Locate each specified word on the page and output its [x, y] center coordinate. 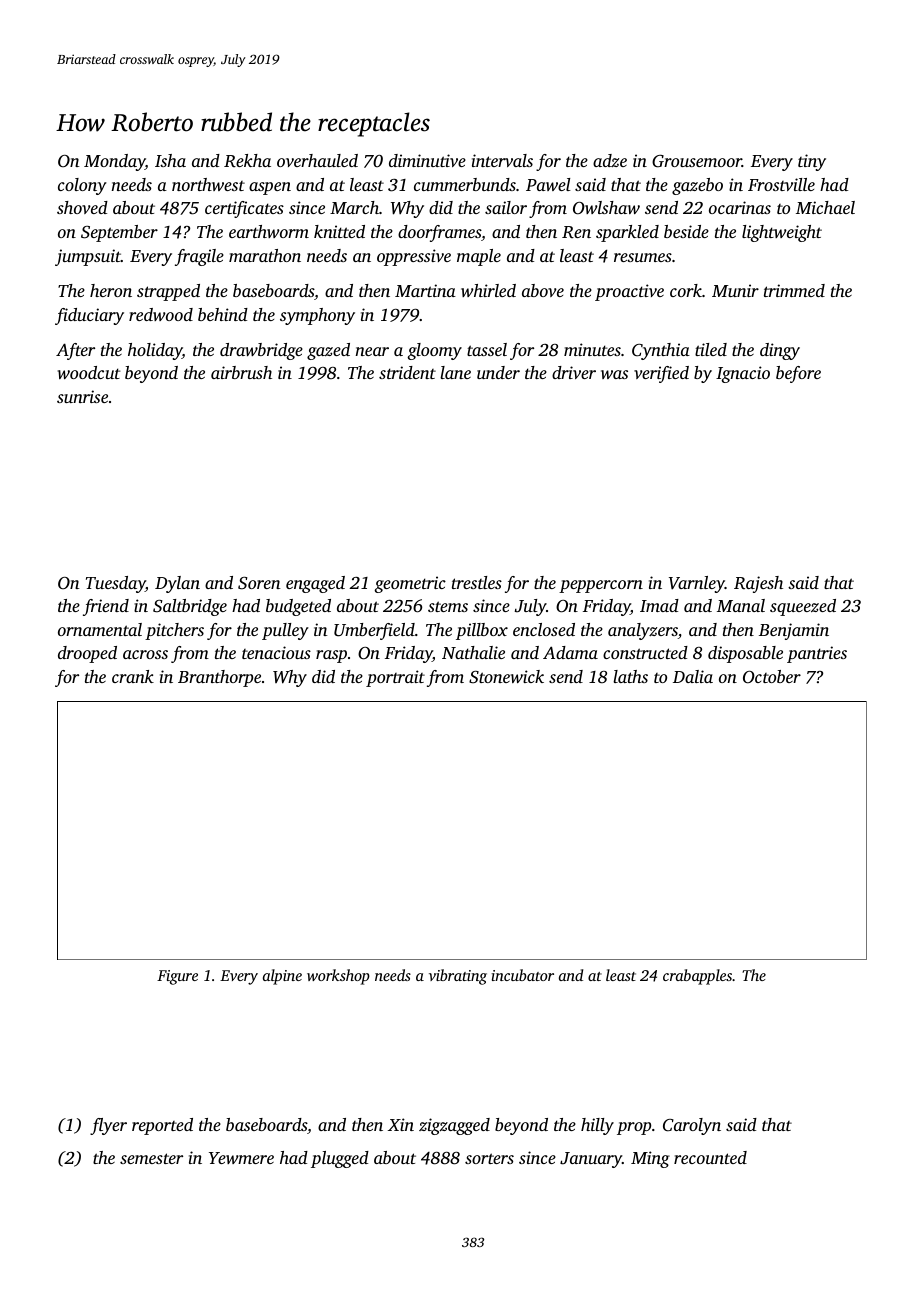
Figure [177, 977]
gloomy [434, 351]
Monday [114, 162]
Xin [401, 1124]
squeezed [803, 607]
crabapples [697, 977]
